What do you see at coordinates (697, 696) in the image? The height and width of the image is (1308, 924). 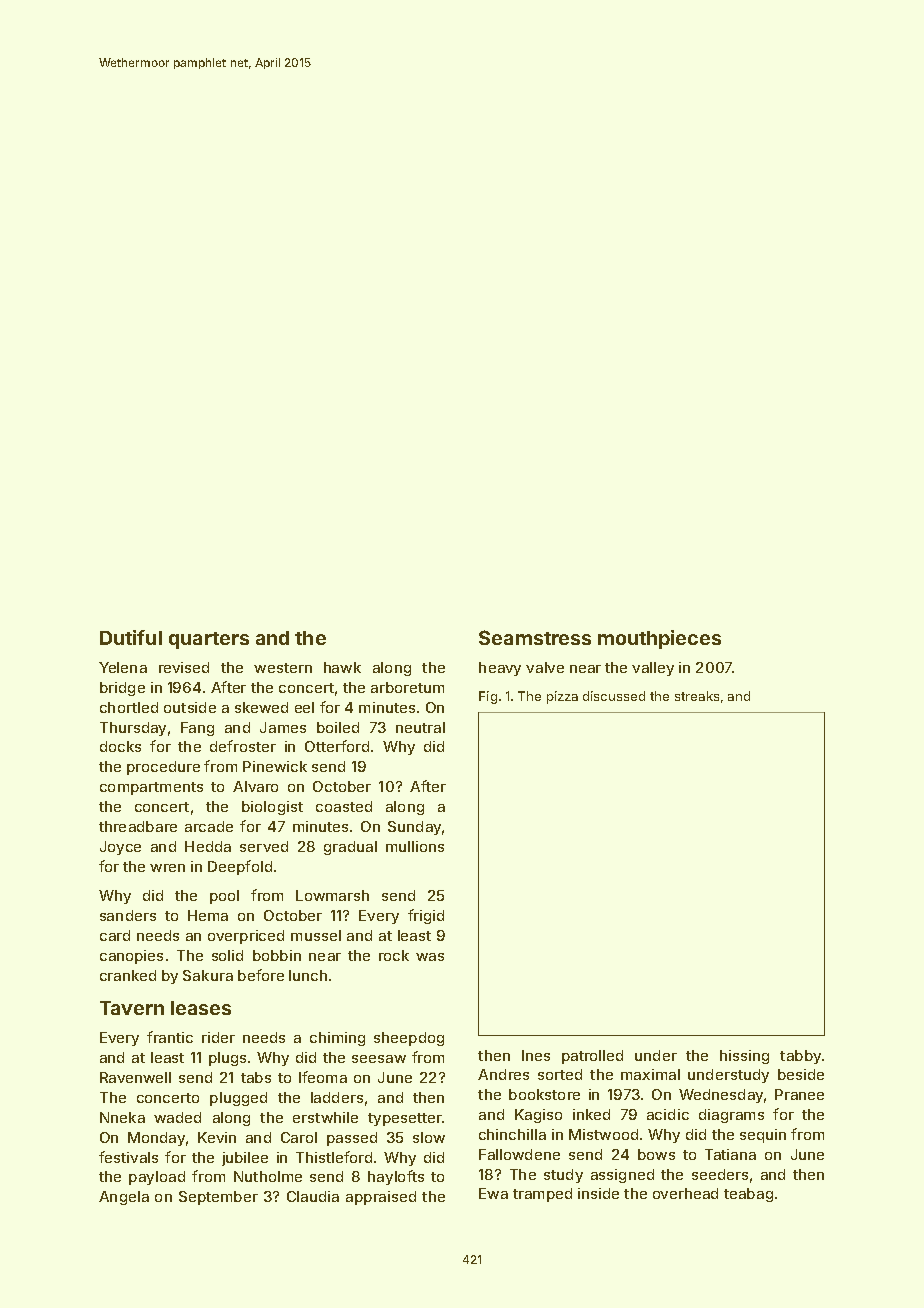 I see `streaks` at bounding box center [697, 696].
